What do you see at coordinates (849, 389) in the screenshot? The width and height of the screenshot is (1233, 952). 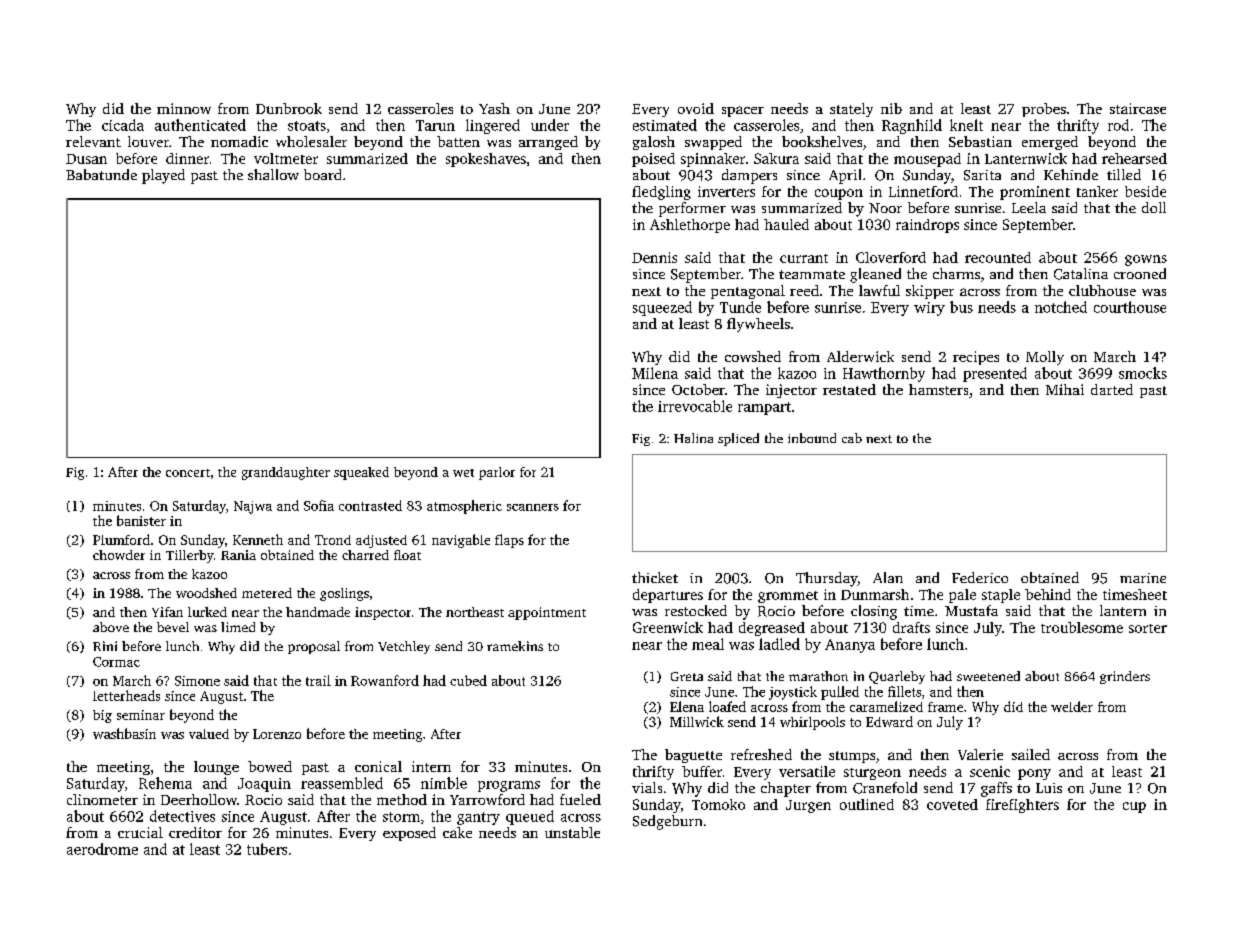 I see `restated` at bounding box center [849, 389].
